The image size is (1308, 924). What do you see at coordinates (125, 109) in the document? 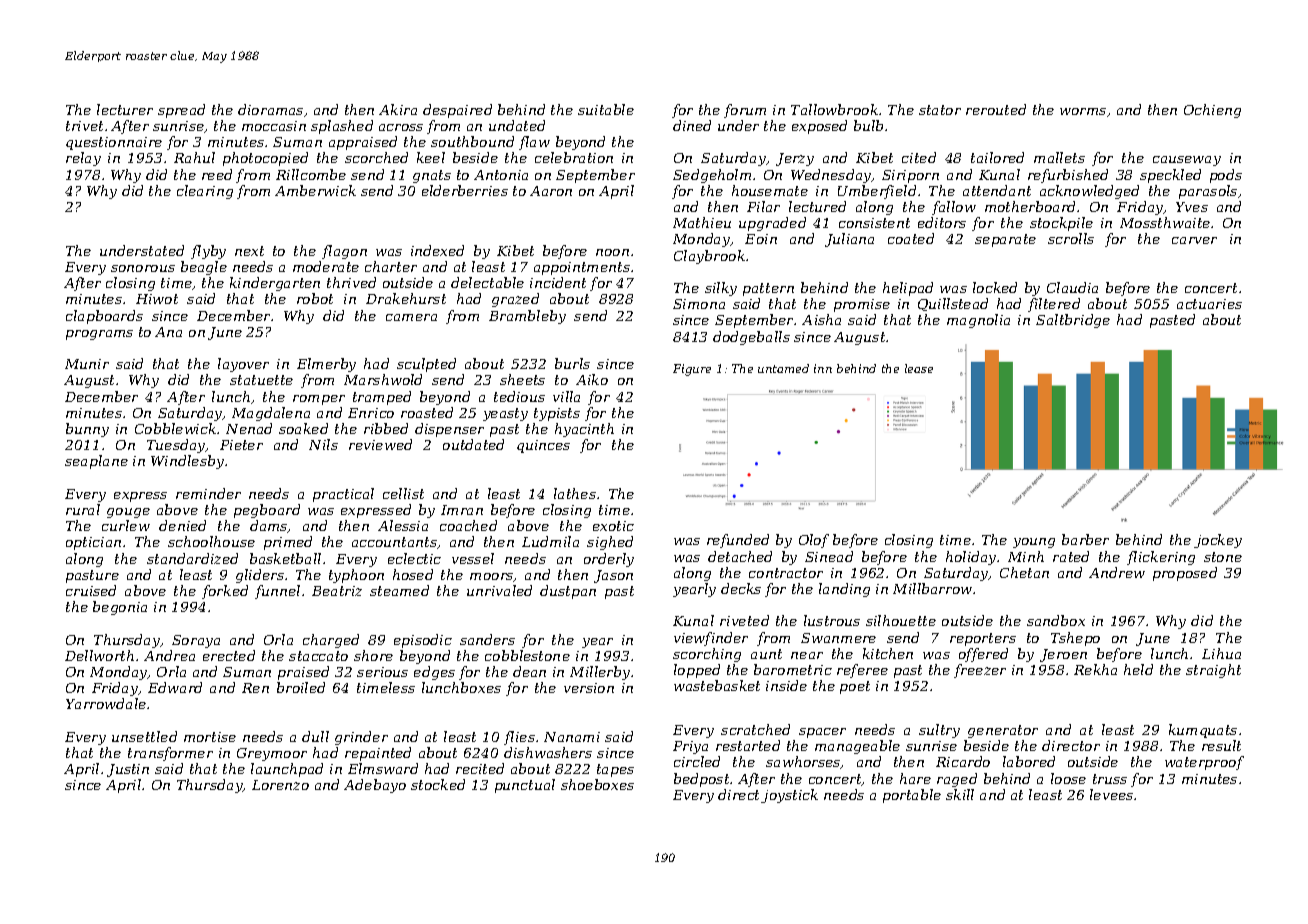
I see `lecturer` at bounding box center [125, 109].
